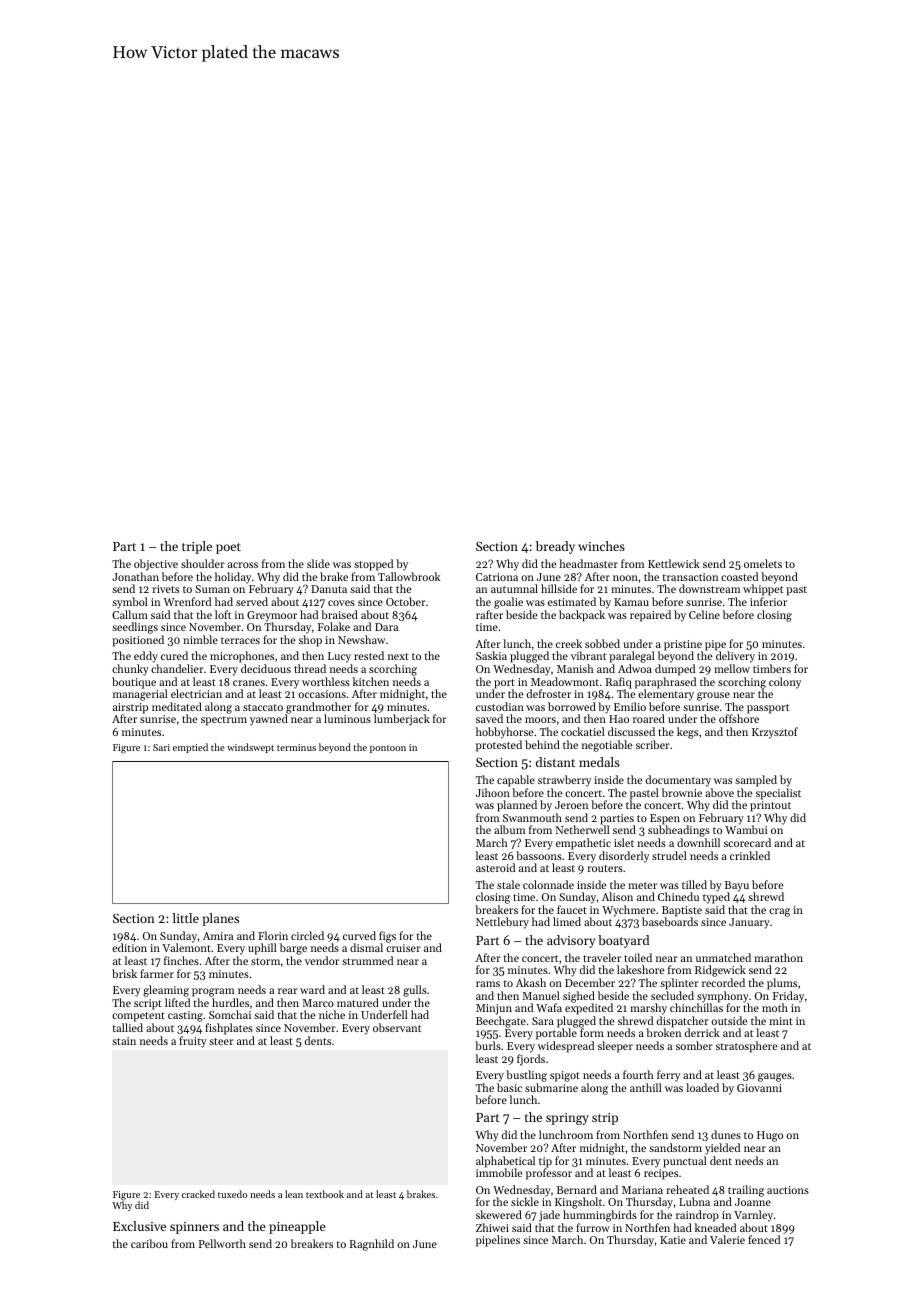 This screenshot has width=924, height=1308. I want to click on little, so click(186, 918).
